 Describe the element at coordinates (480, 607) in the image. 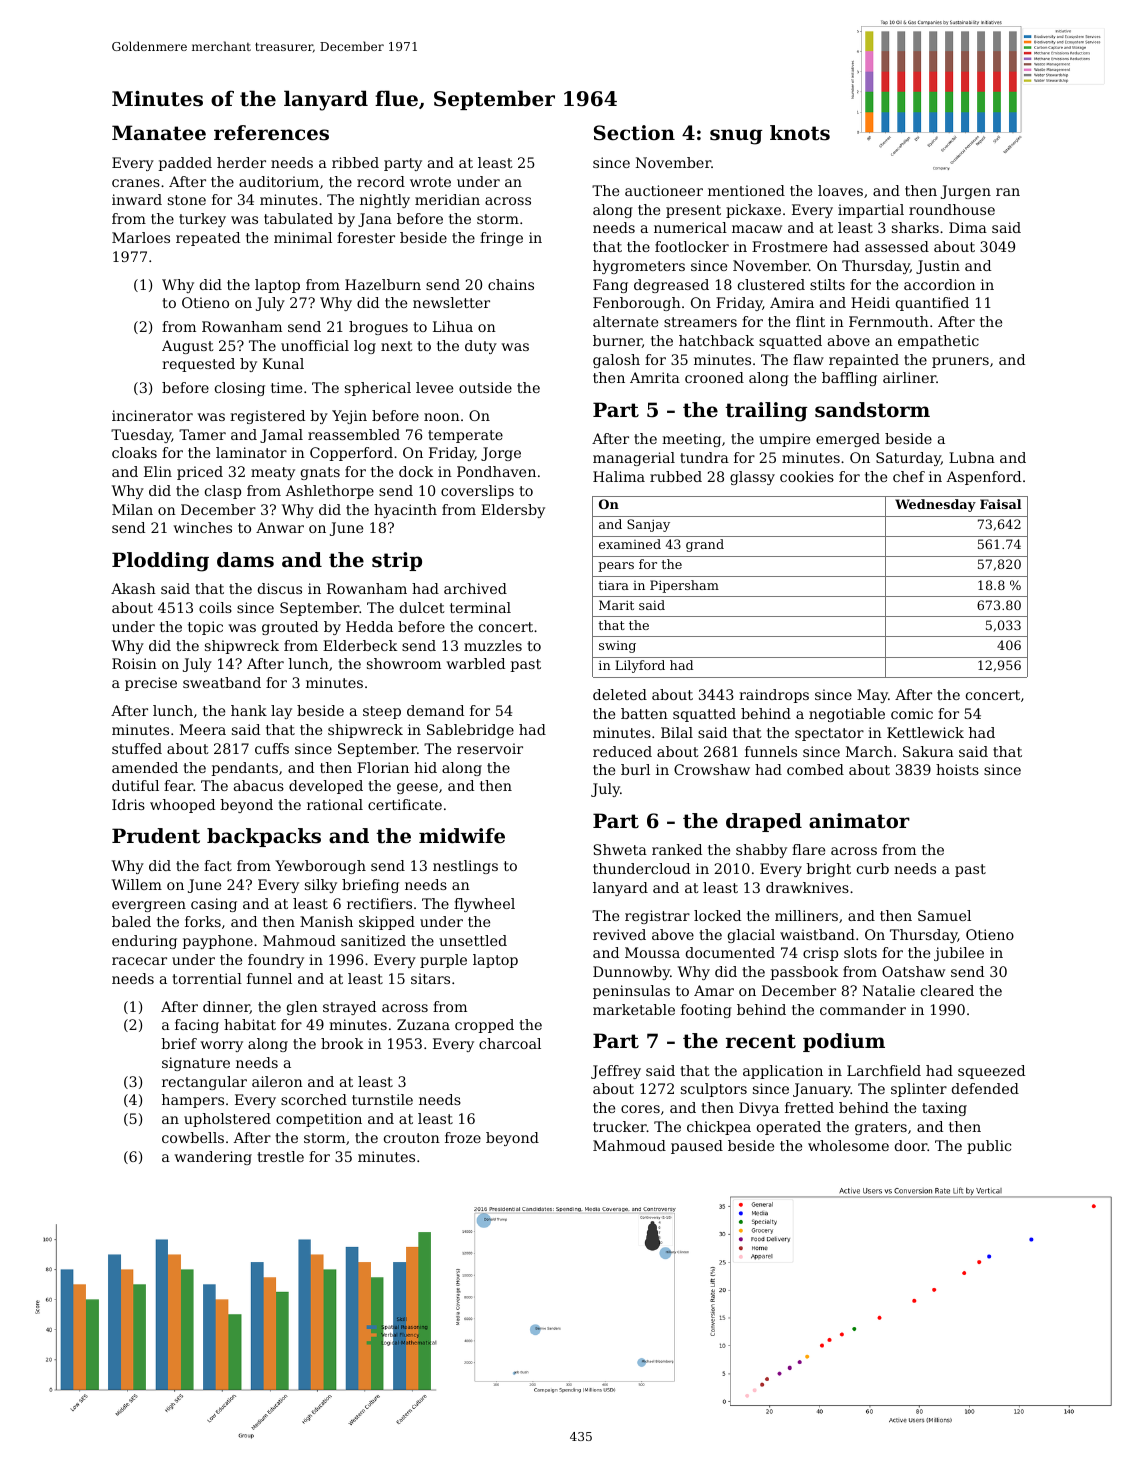

I see `terminal` at that location.
